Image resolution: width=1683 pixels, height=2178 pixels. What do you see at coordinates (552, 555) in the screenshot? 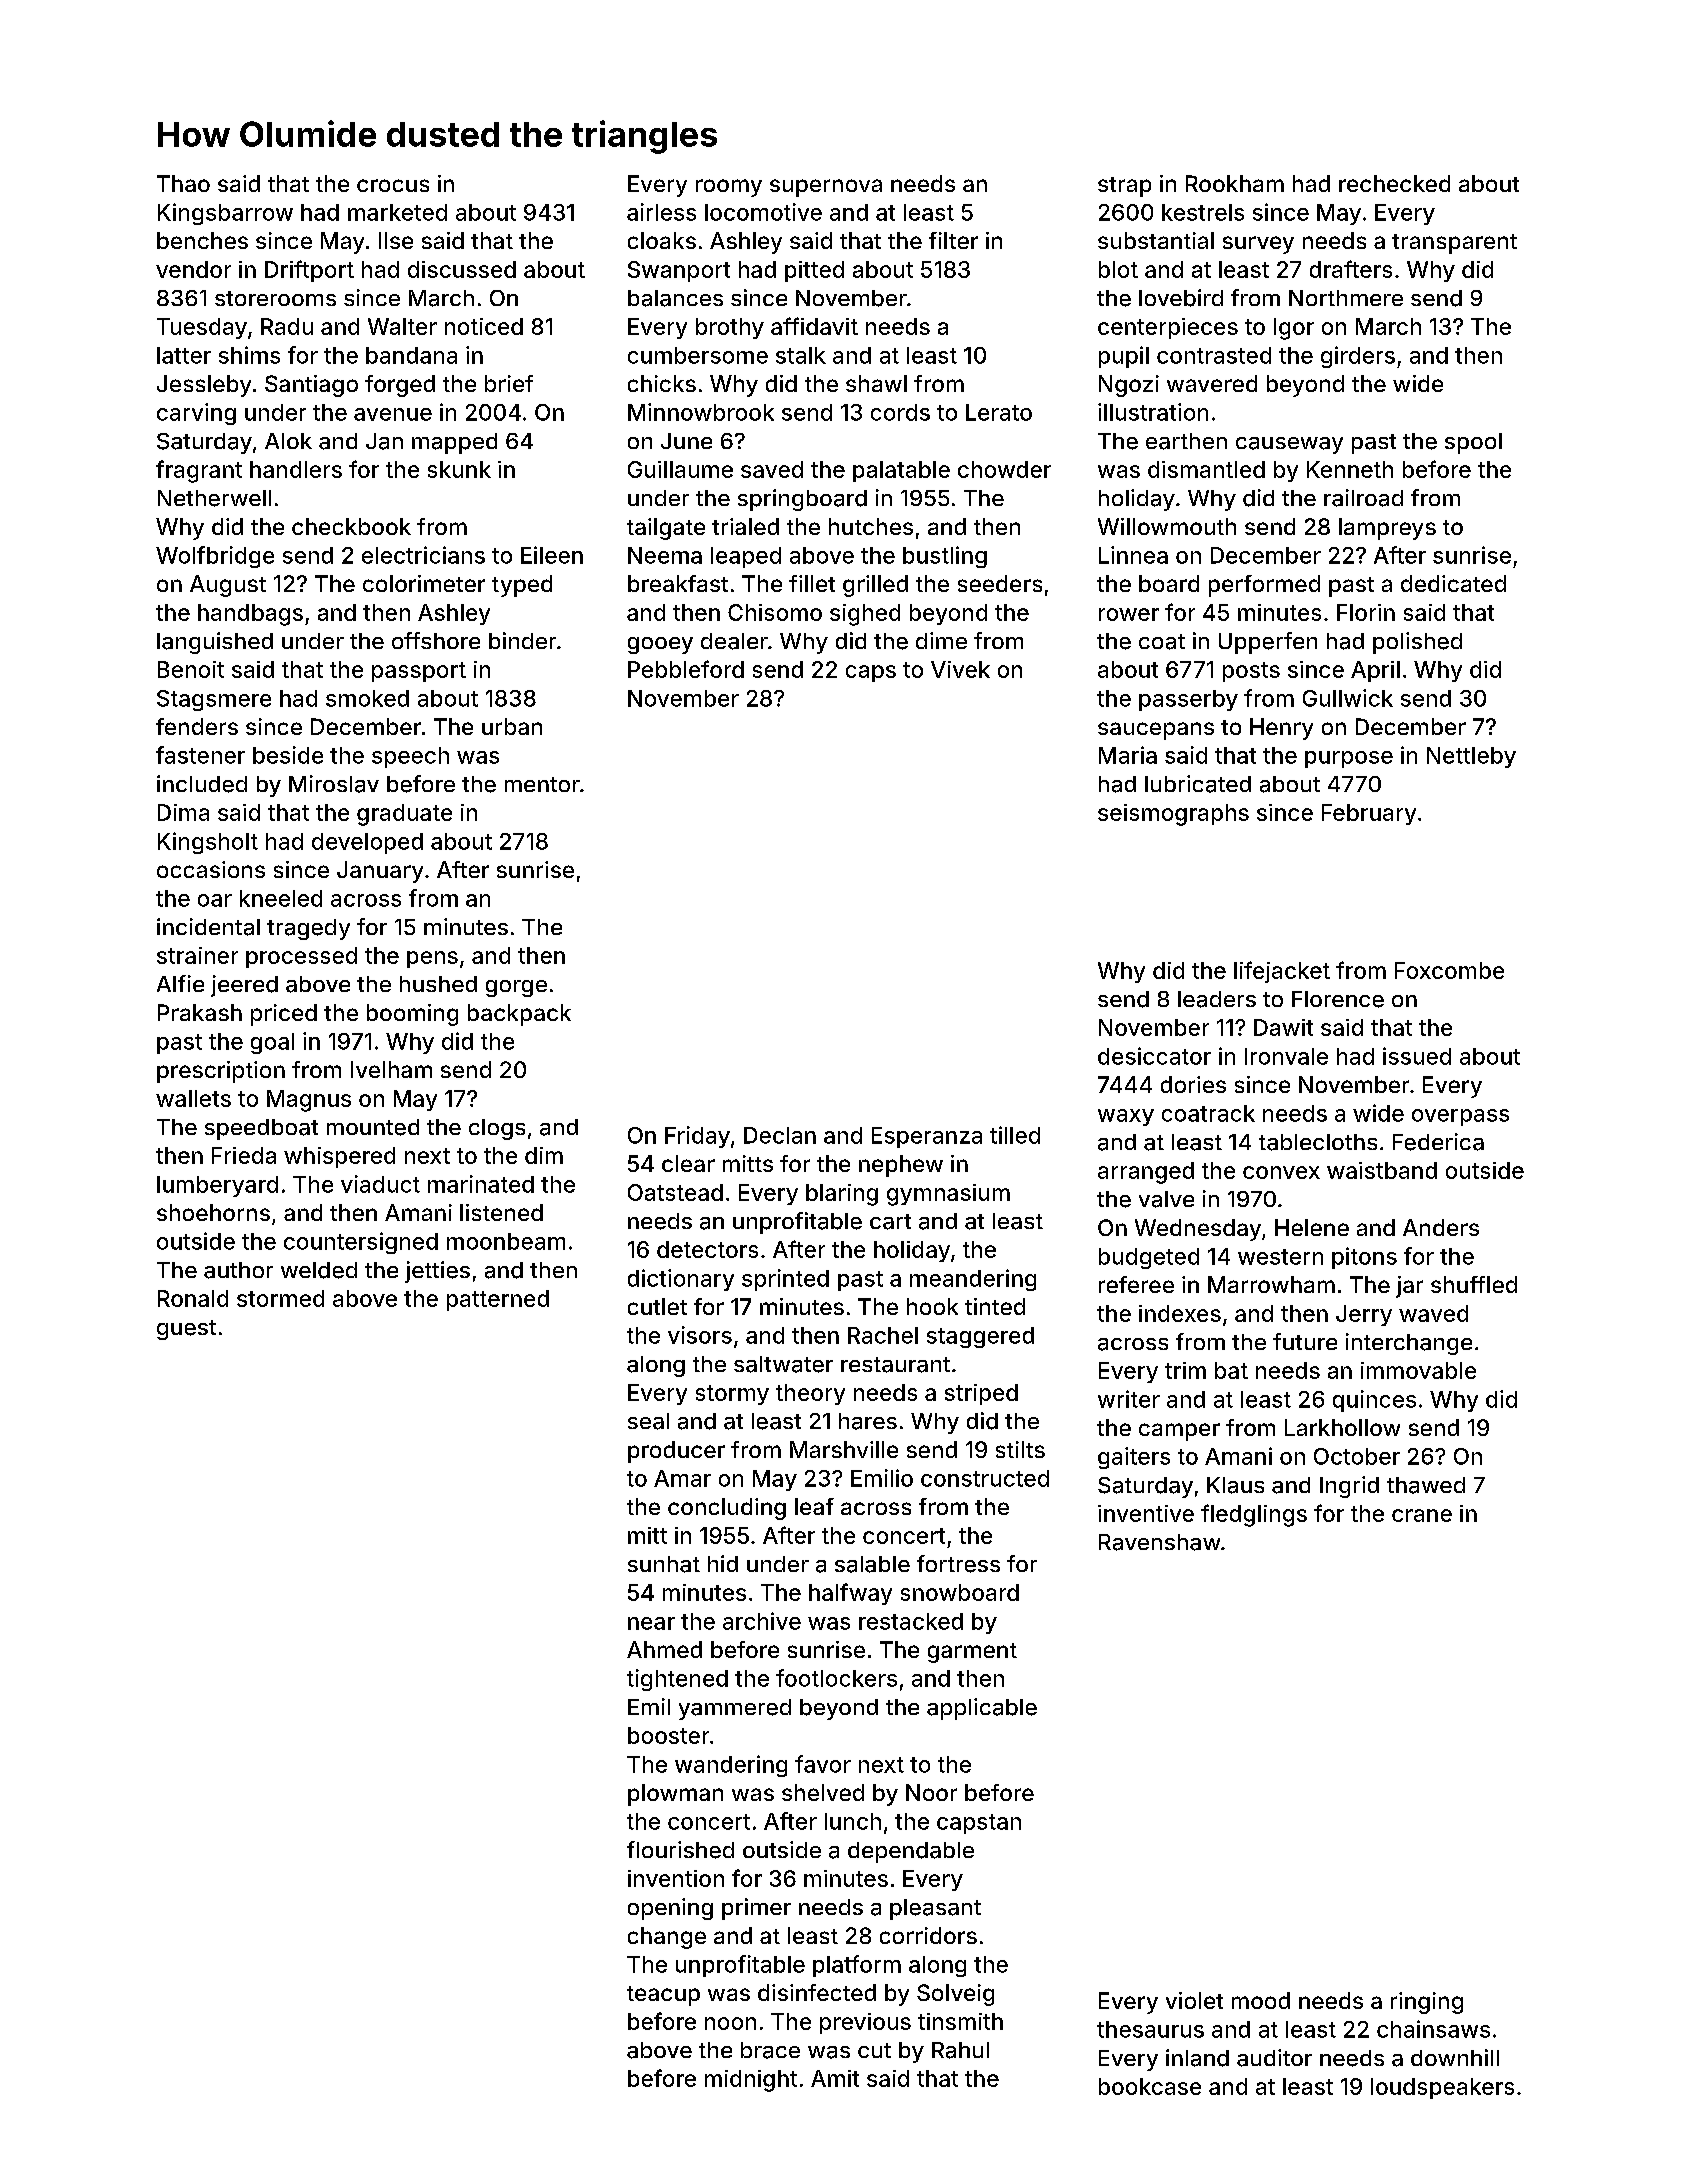
I see `Eileen` at bounding box center [552, 555].
